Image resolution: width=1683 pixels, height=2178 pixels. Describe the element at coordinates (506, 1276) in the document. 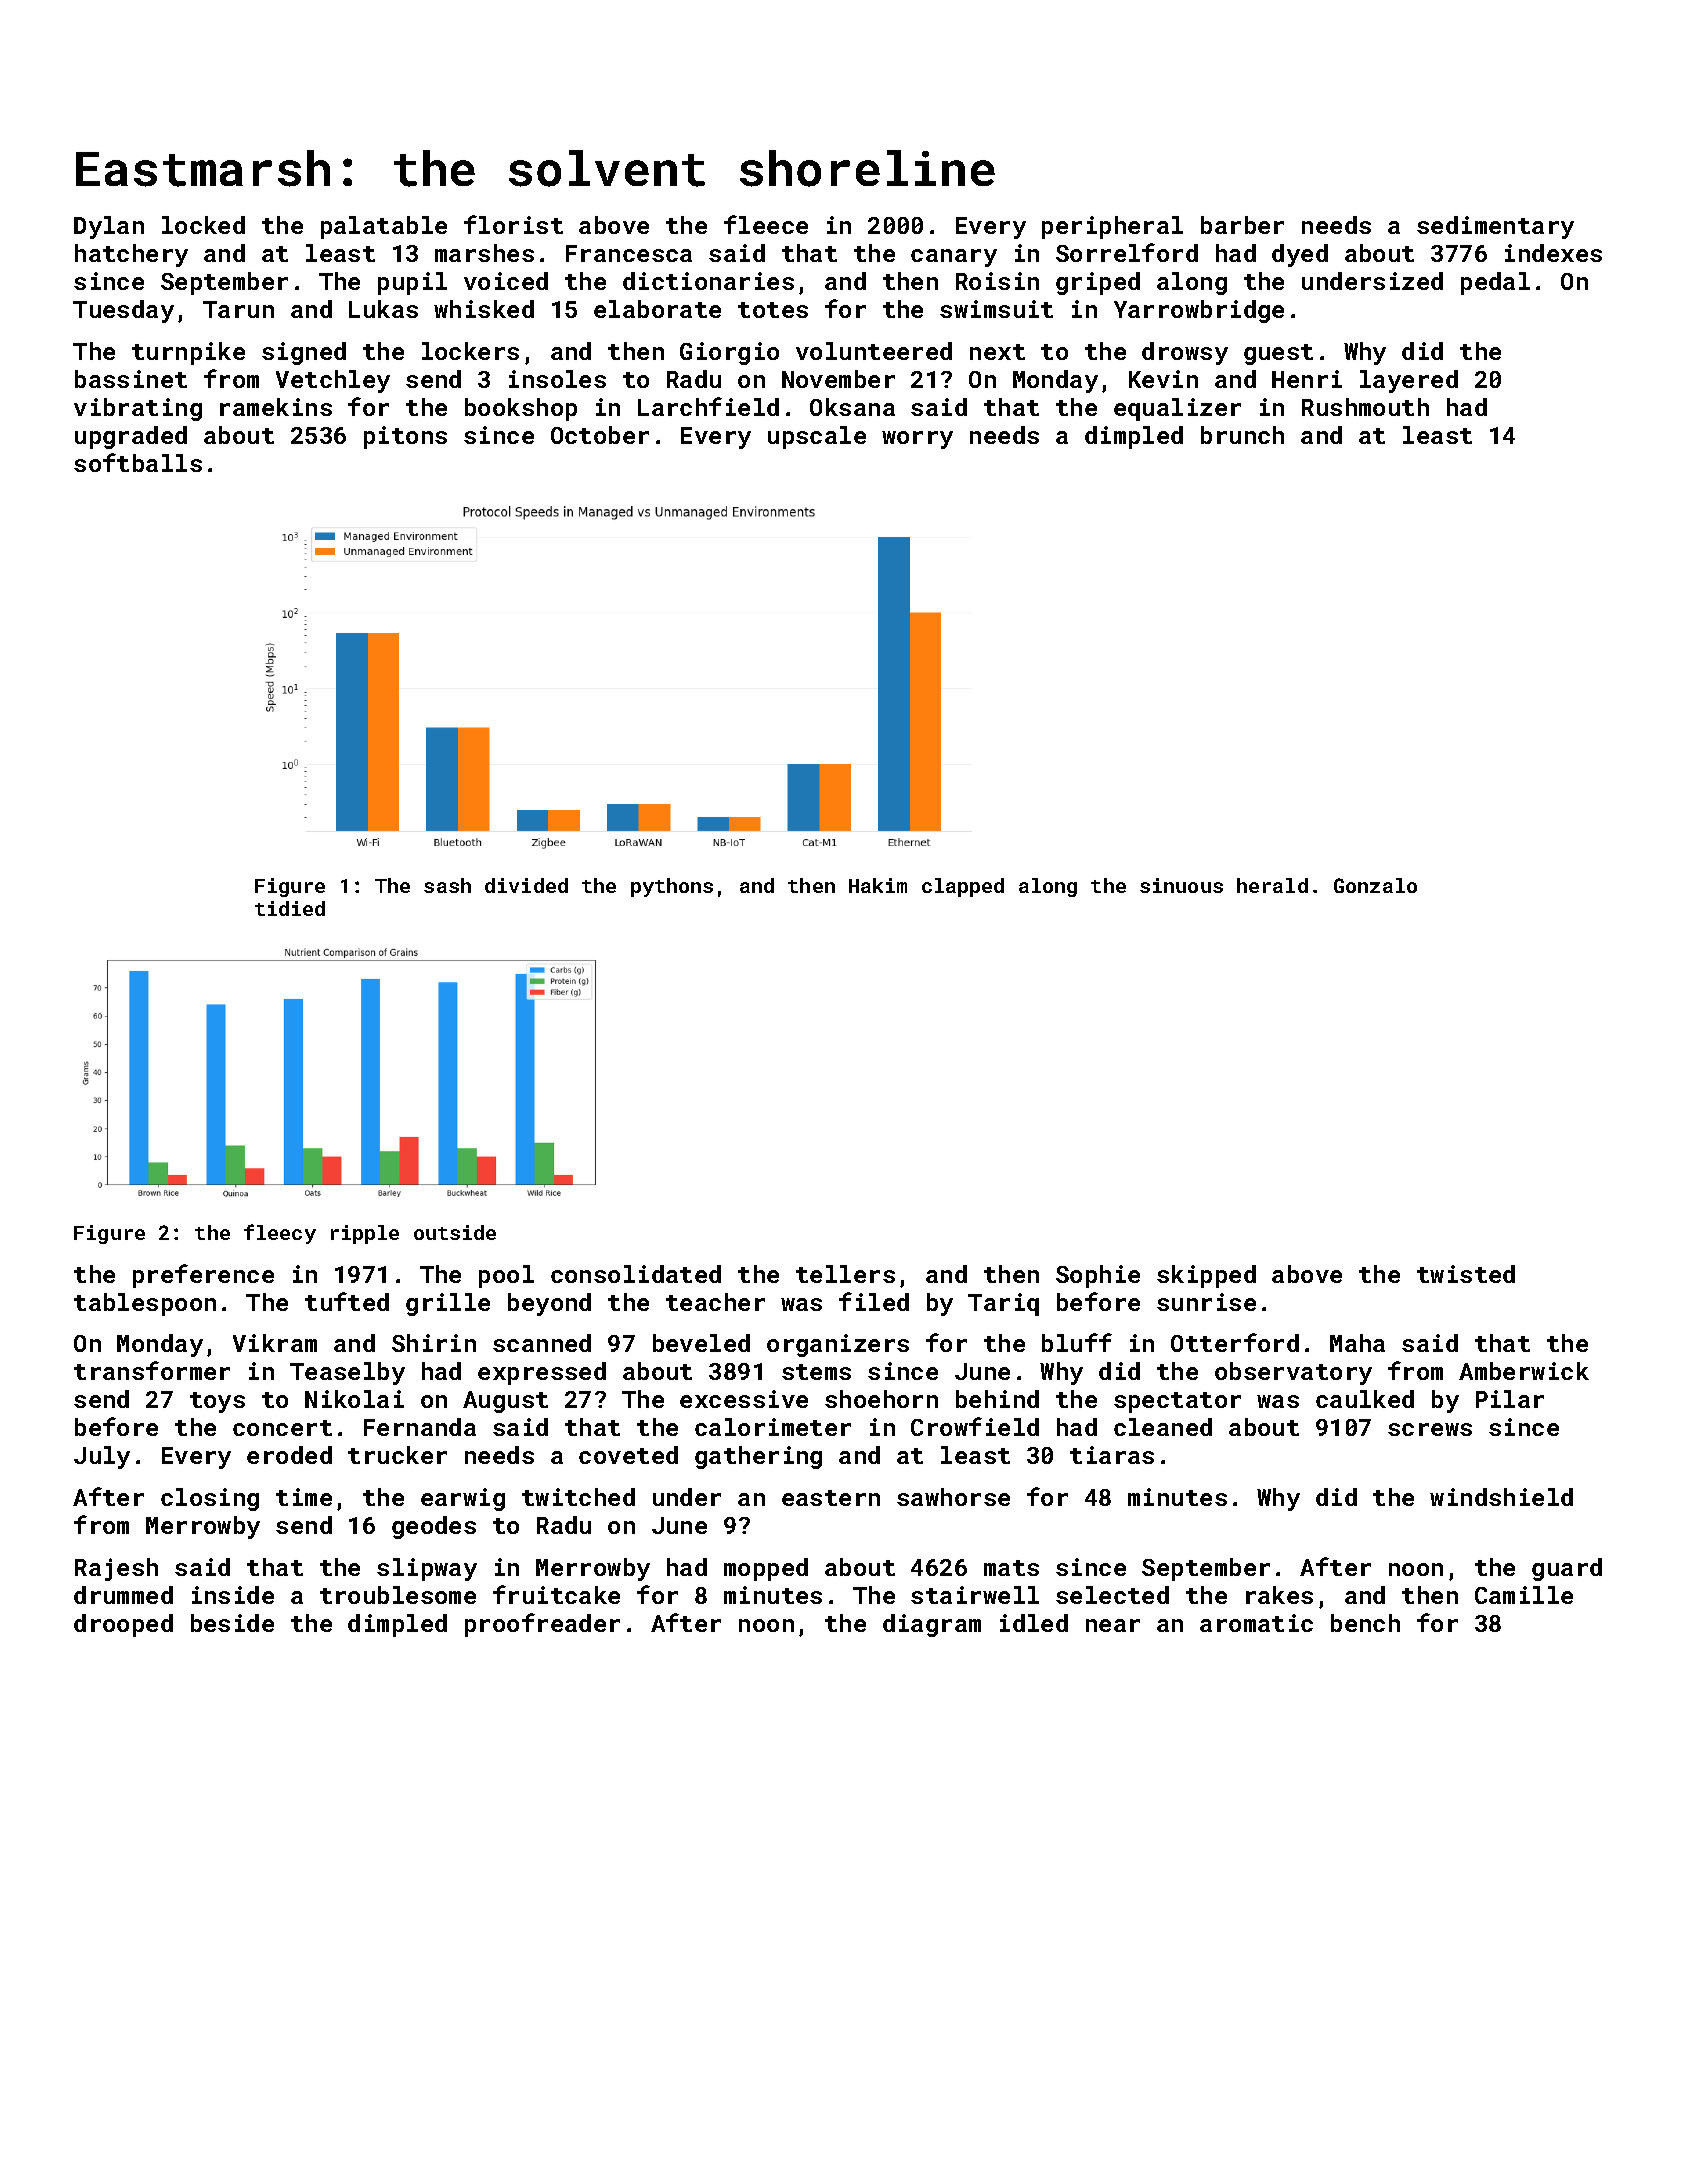

I see `pool` at that location.
